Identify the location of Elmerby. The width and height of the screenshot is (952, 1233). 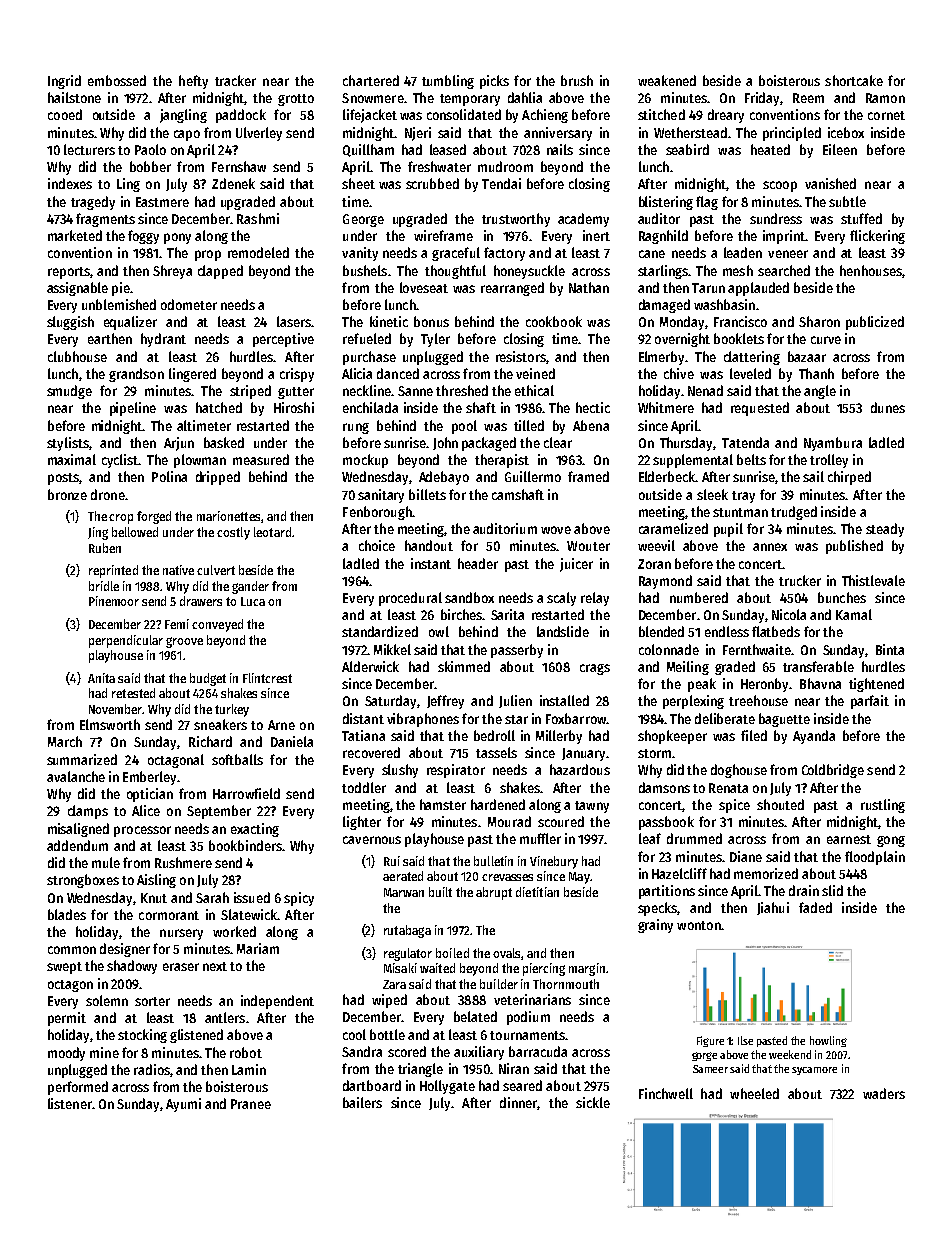
(661, 358).
